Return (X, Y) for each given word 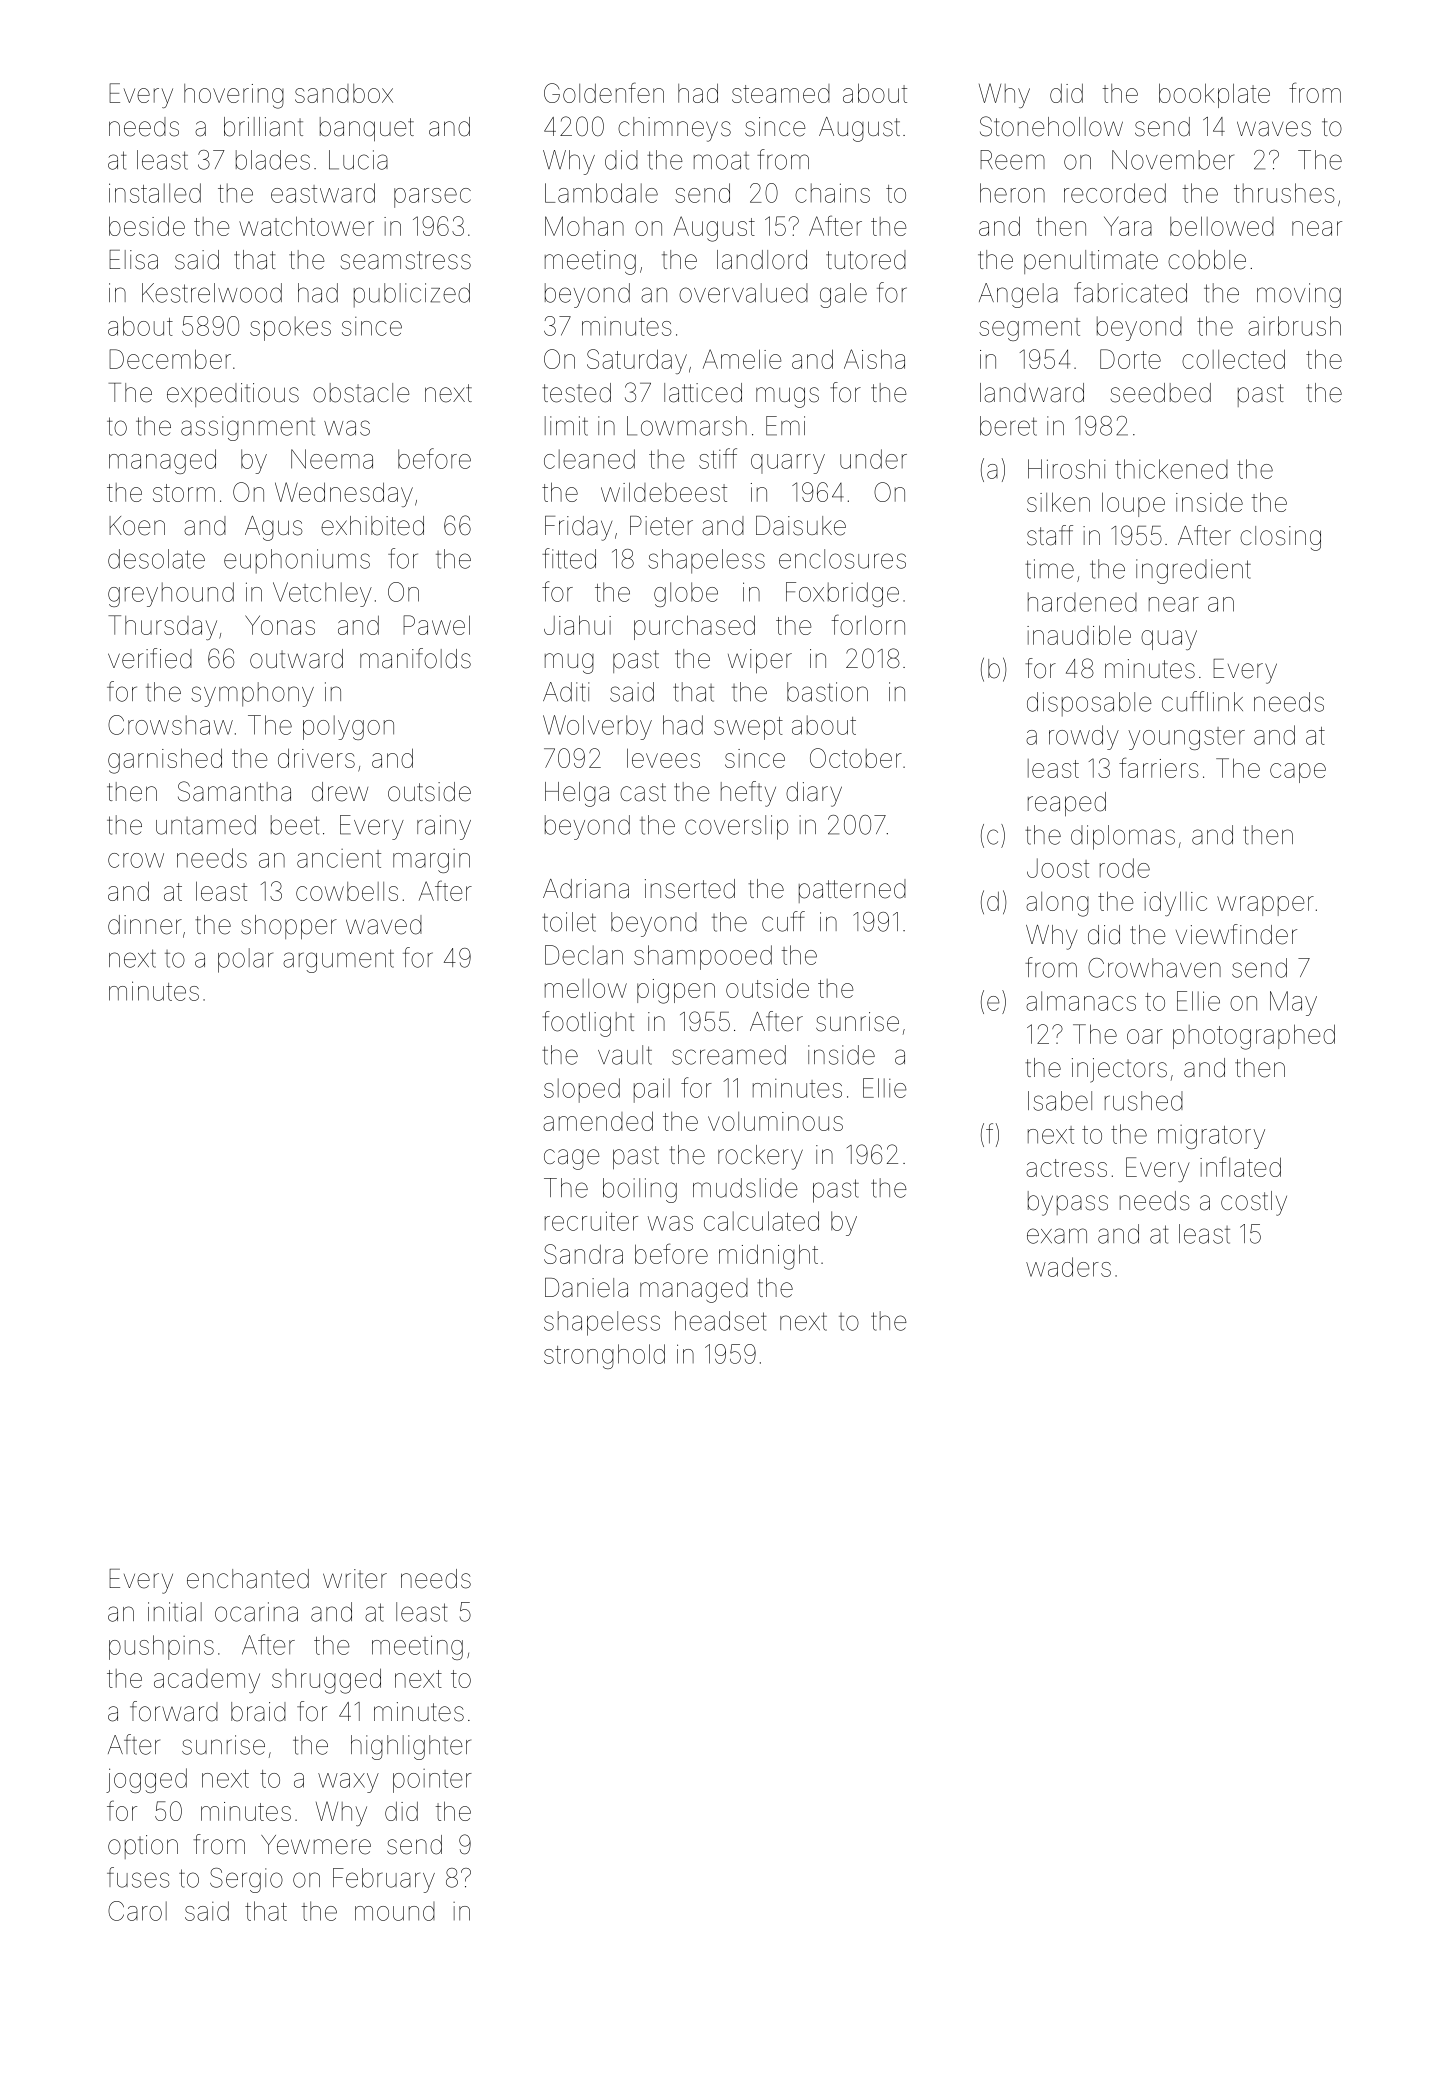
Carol (137, 1911)
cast (643, 792)
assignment (248, 428)
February (384, 1880)
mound (395, 1911)
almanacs (1081, 1001)
